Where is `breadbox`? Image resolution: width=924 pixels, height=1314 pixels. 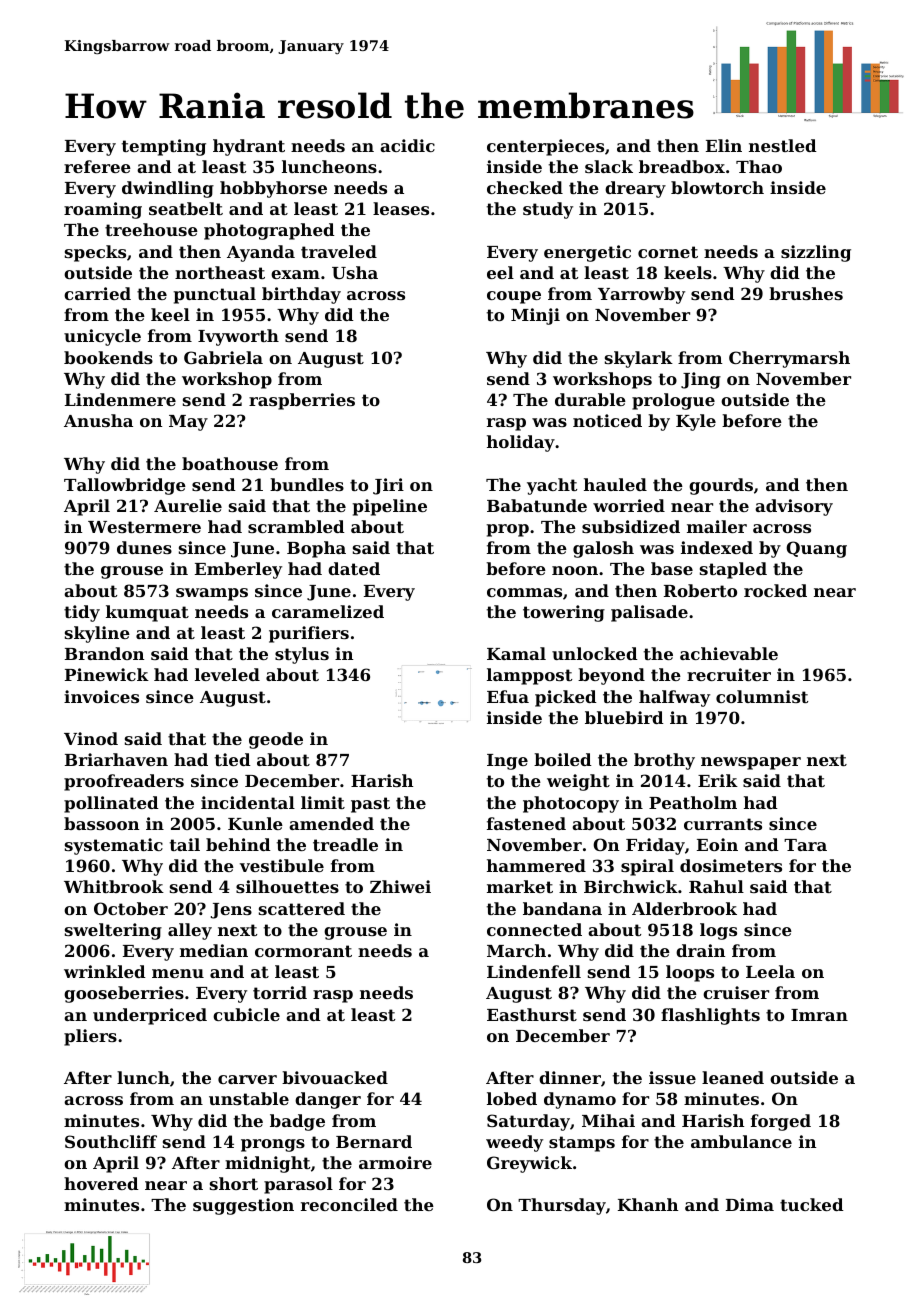
breadbox is located at coordinates (682, 166).
